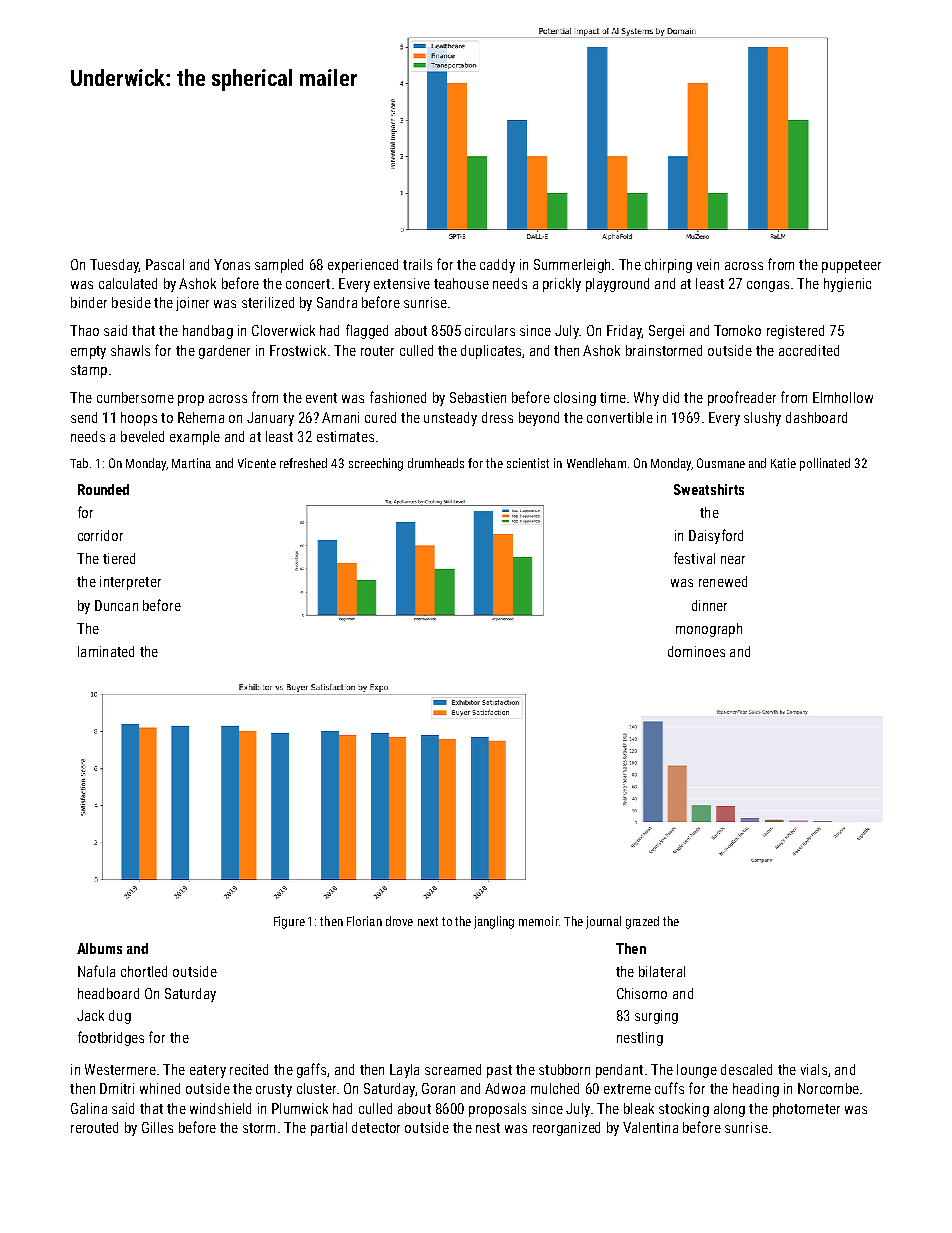  Describe the element at coordinates (224, 352) in the page. I see `gardener` at that location.
